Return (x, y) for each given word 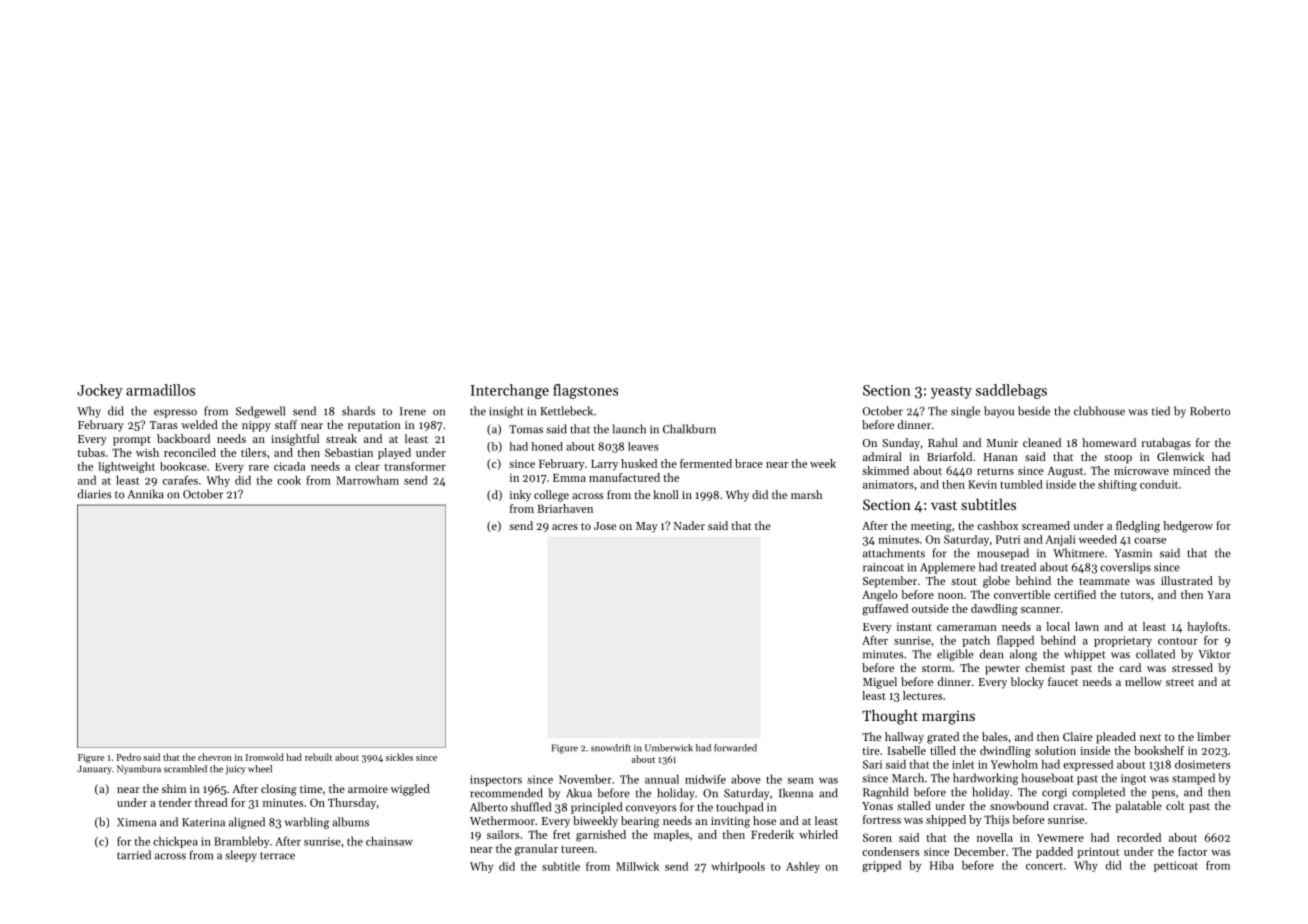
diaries (94, 494)
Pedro (129, 757)
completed (1098, 793)
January (94, 769)
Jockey (100, 391)
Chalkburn (689, 429)
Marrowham (367, 480)
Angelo (879, 596)
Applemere (947, 568)
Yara (1219, 595)
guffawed (885, 610)
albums (350, 822)
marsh (806, 494)
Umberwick (669, 748)
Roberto (1210, 411)
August (1065, 472)
